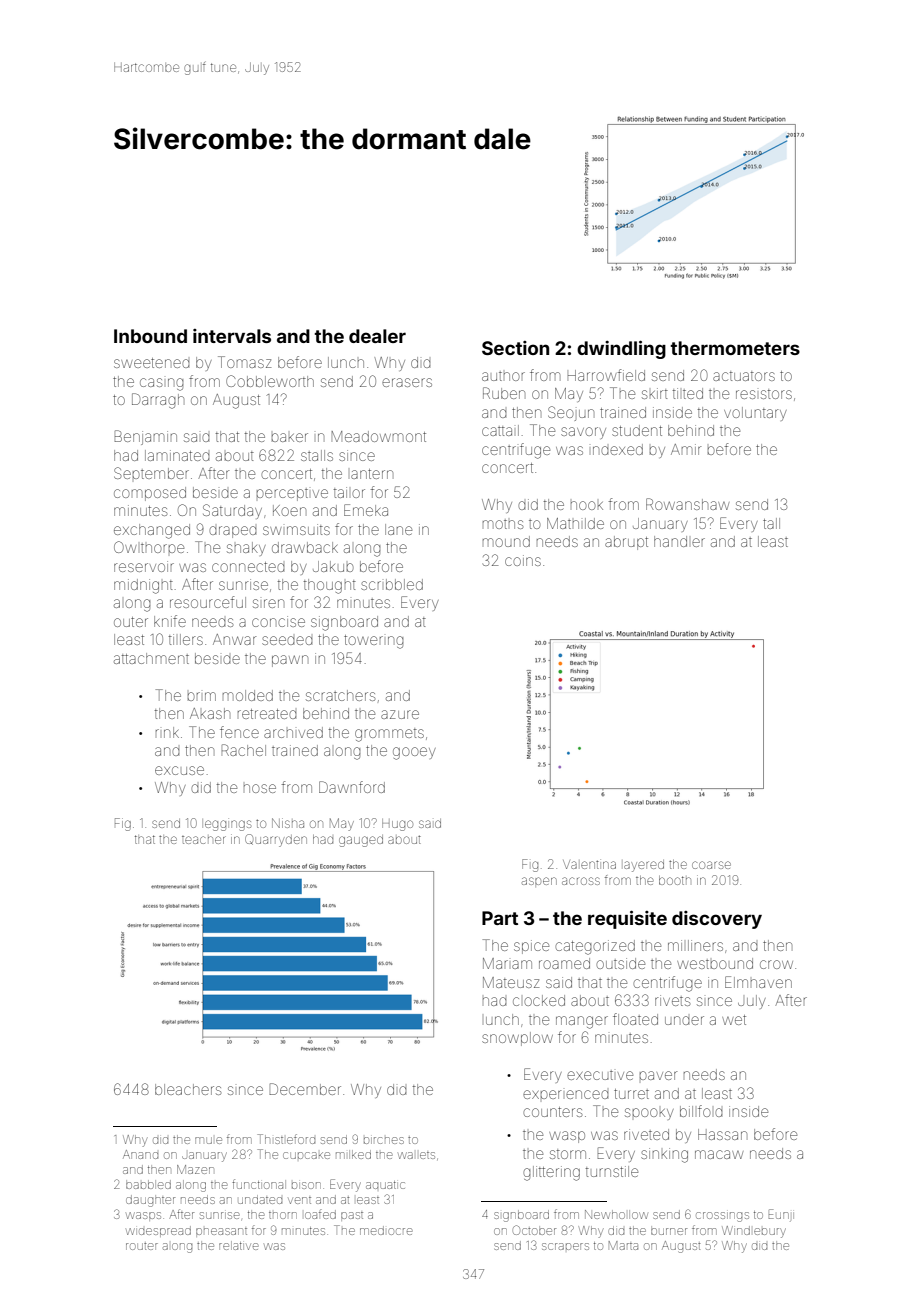 The image size is (924, 1308). I want to click on abrupt, so click(626, 543).
